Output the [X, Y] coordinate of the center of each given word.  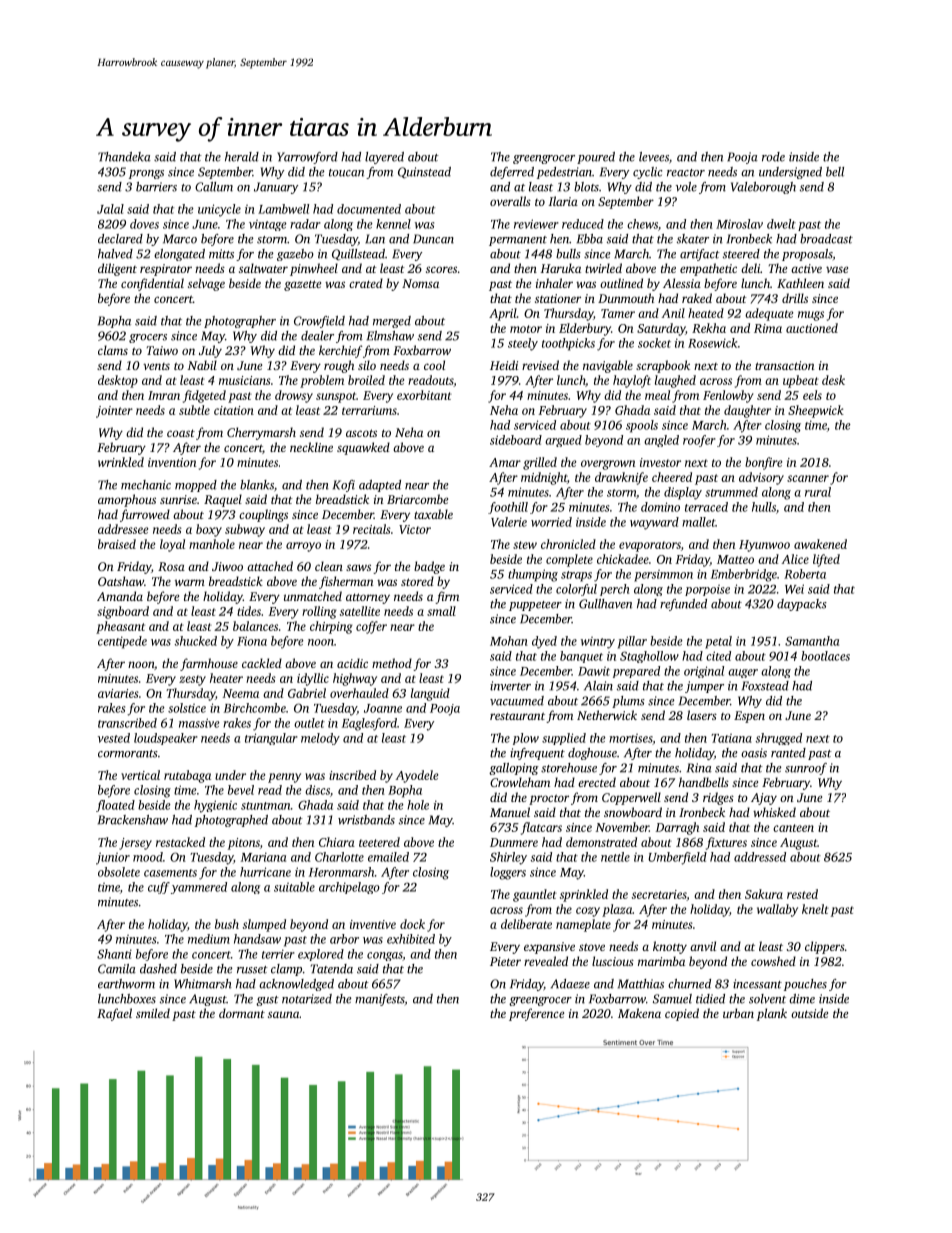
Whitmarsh [203, 984]
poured [596, 158]
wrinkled [121, 462]
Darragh [677, 828]
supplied [564, 739]
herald [242, 157]
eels [812, 395]
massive [199, 723]
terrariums [369, 410]
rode [773, 157]
